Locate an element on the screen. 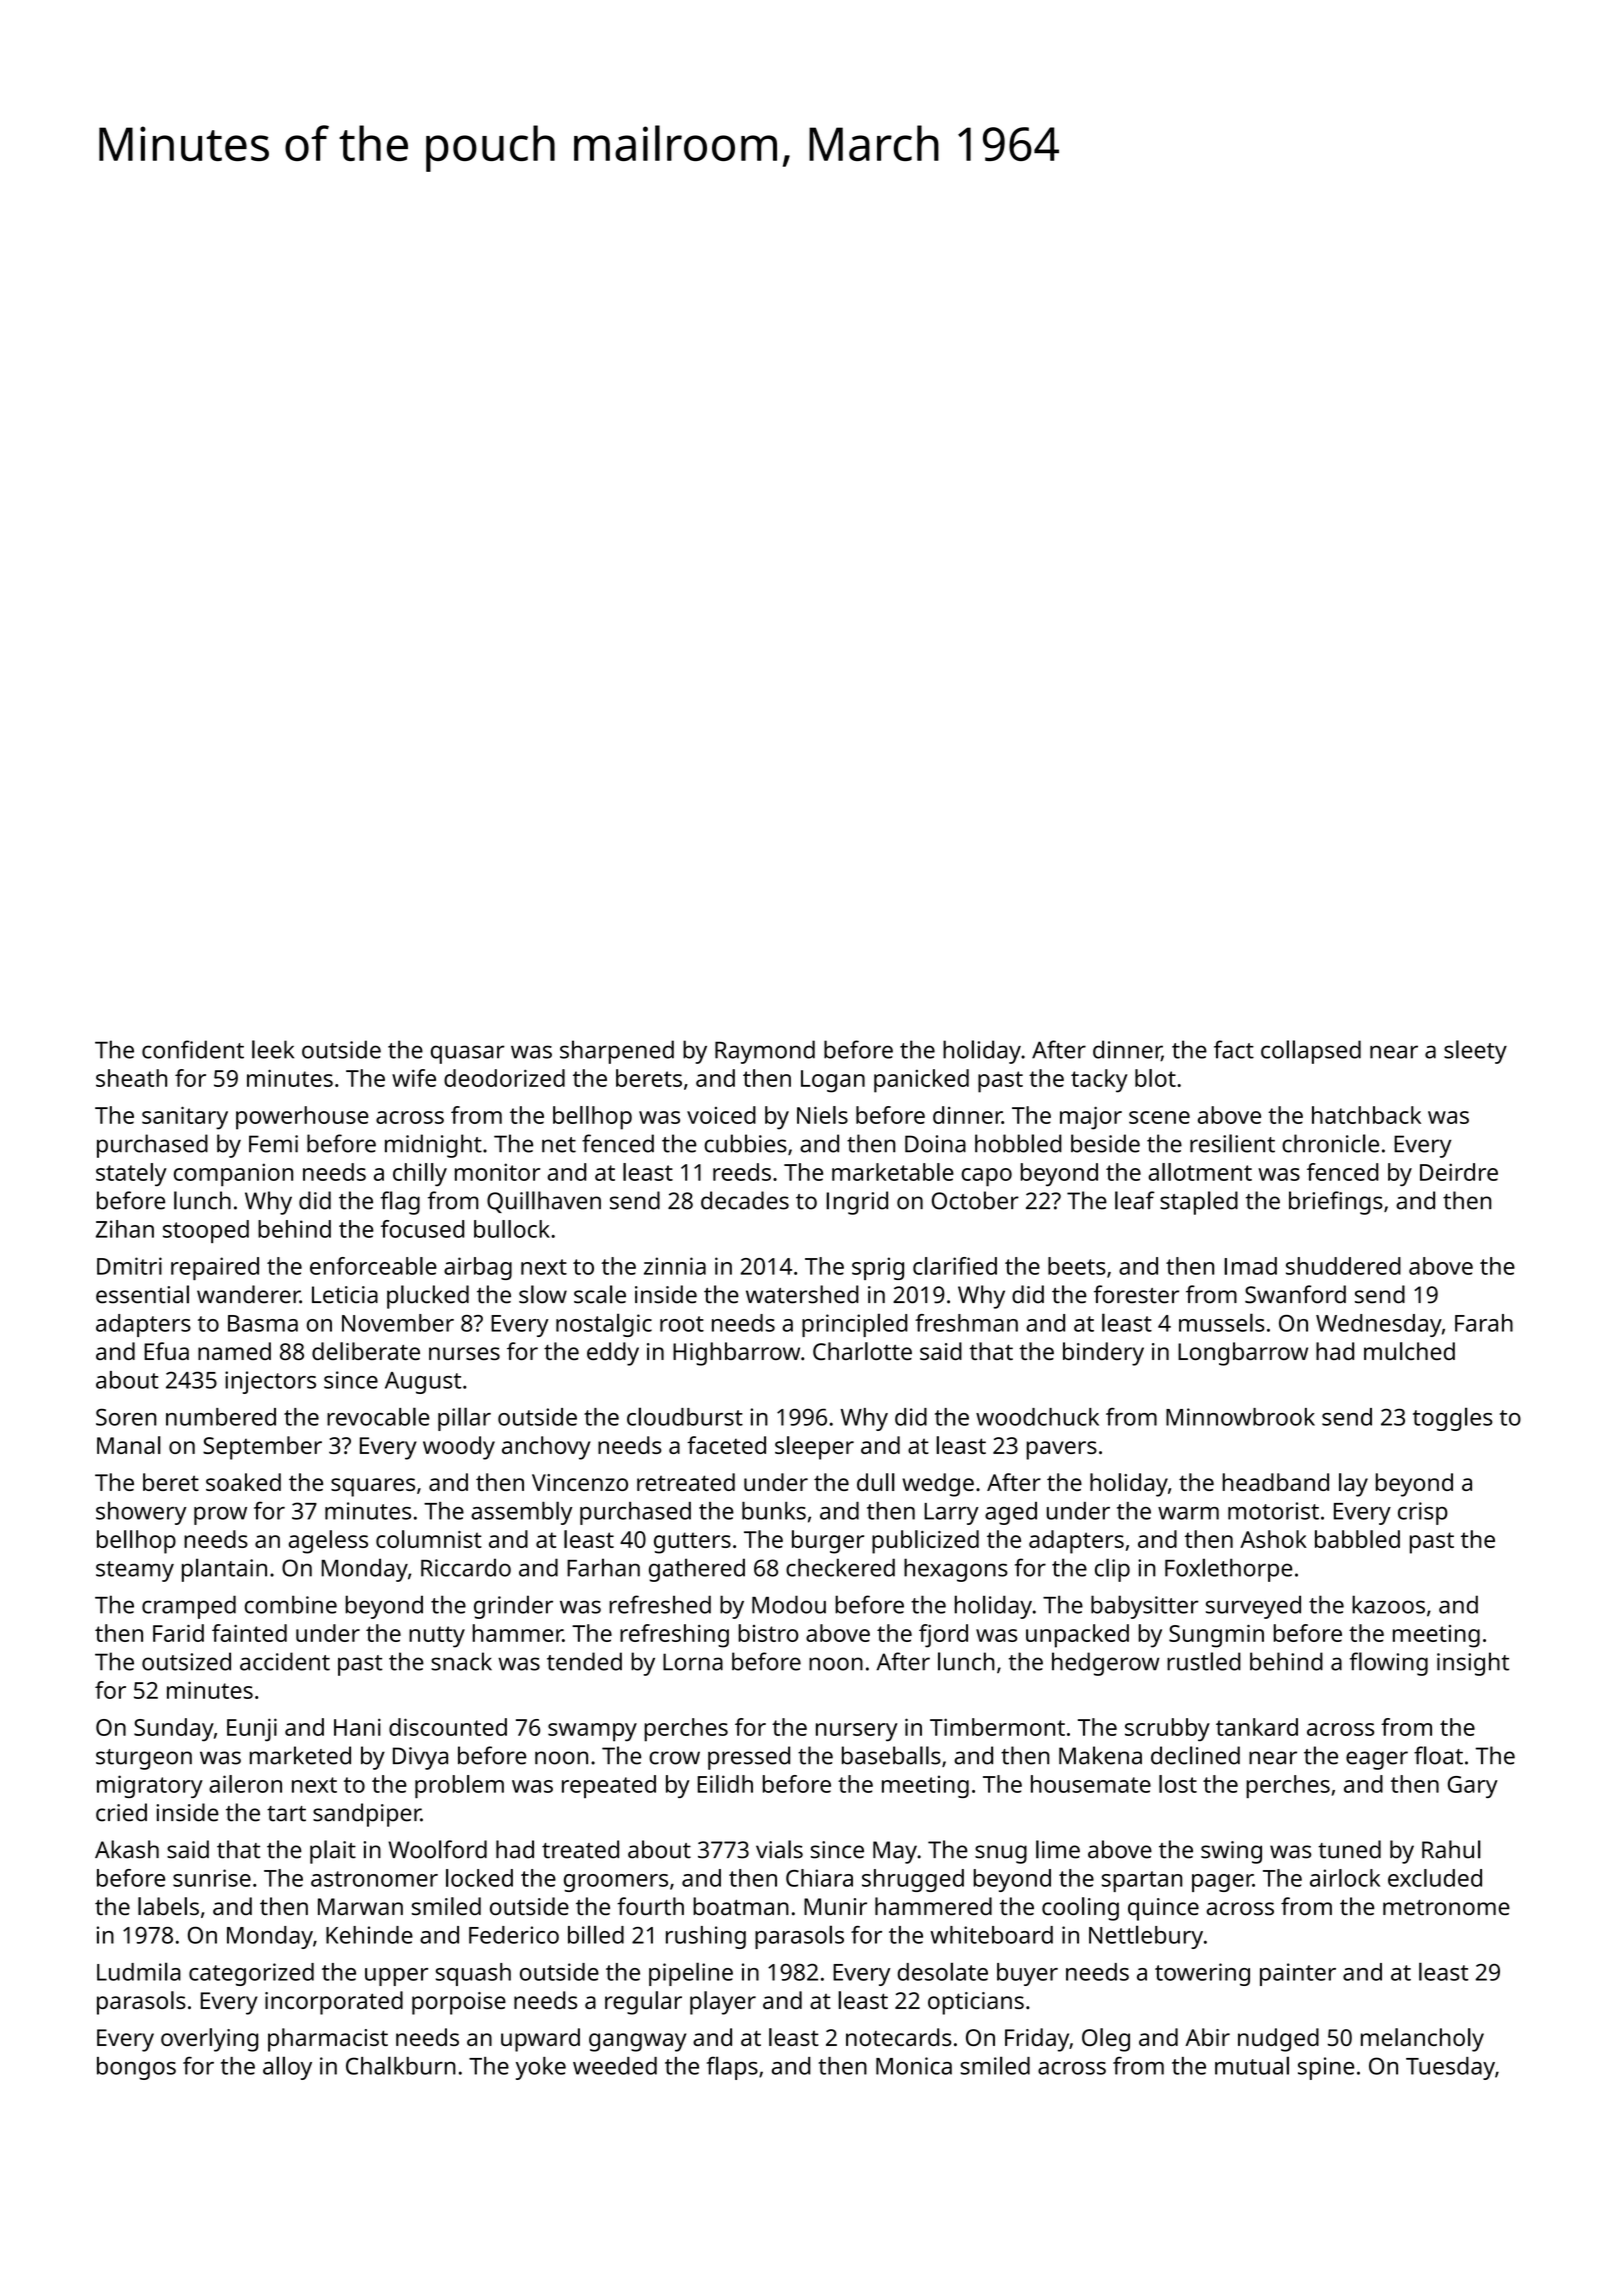 This screenshot has width=1620, height=2292. fact is located at coordinates (1234, 1049).
